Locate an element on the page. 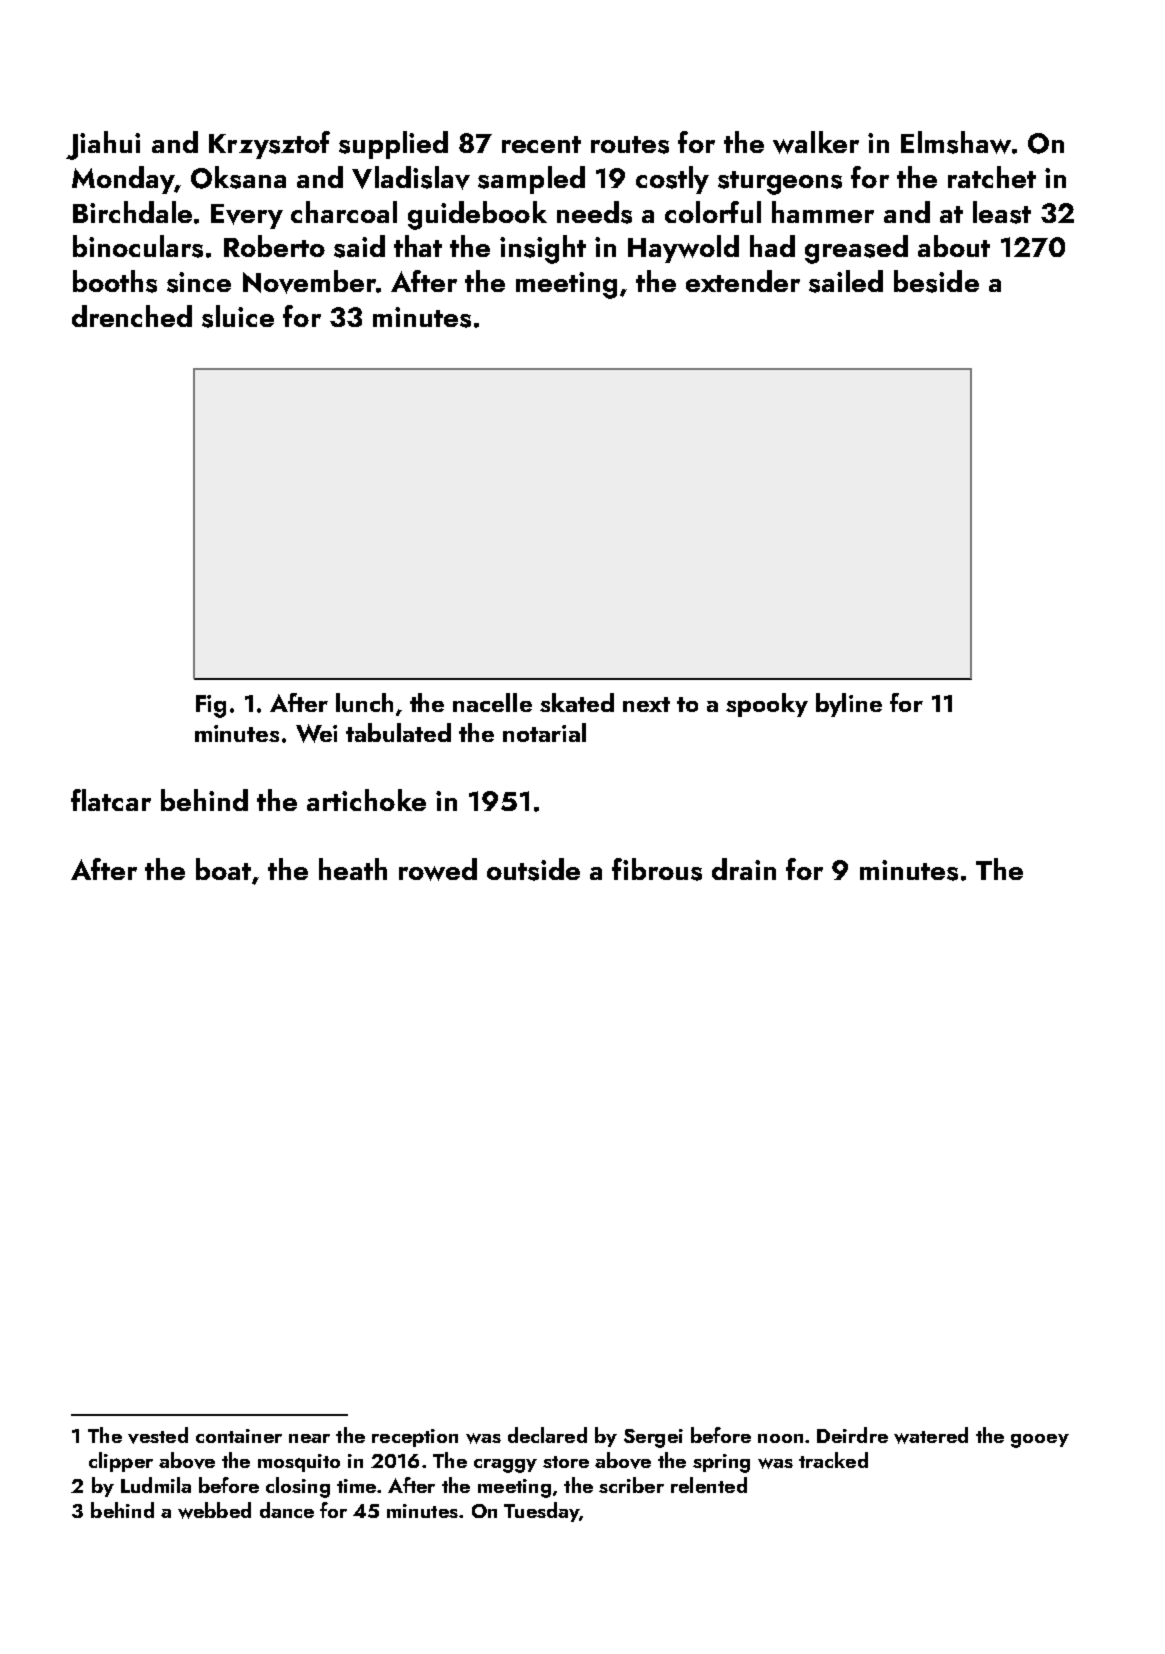 This document has height=1654, width=1165. gooey is located at coordinates (1040, 1441).
